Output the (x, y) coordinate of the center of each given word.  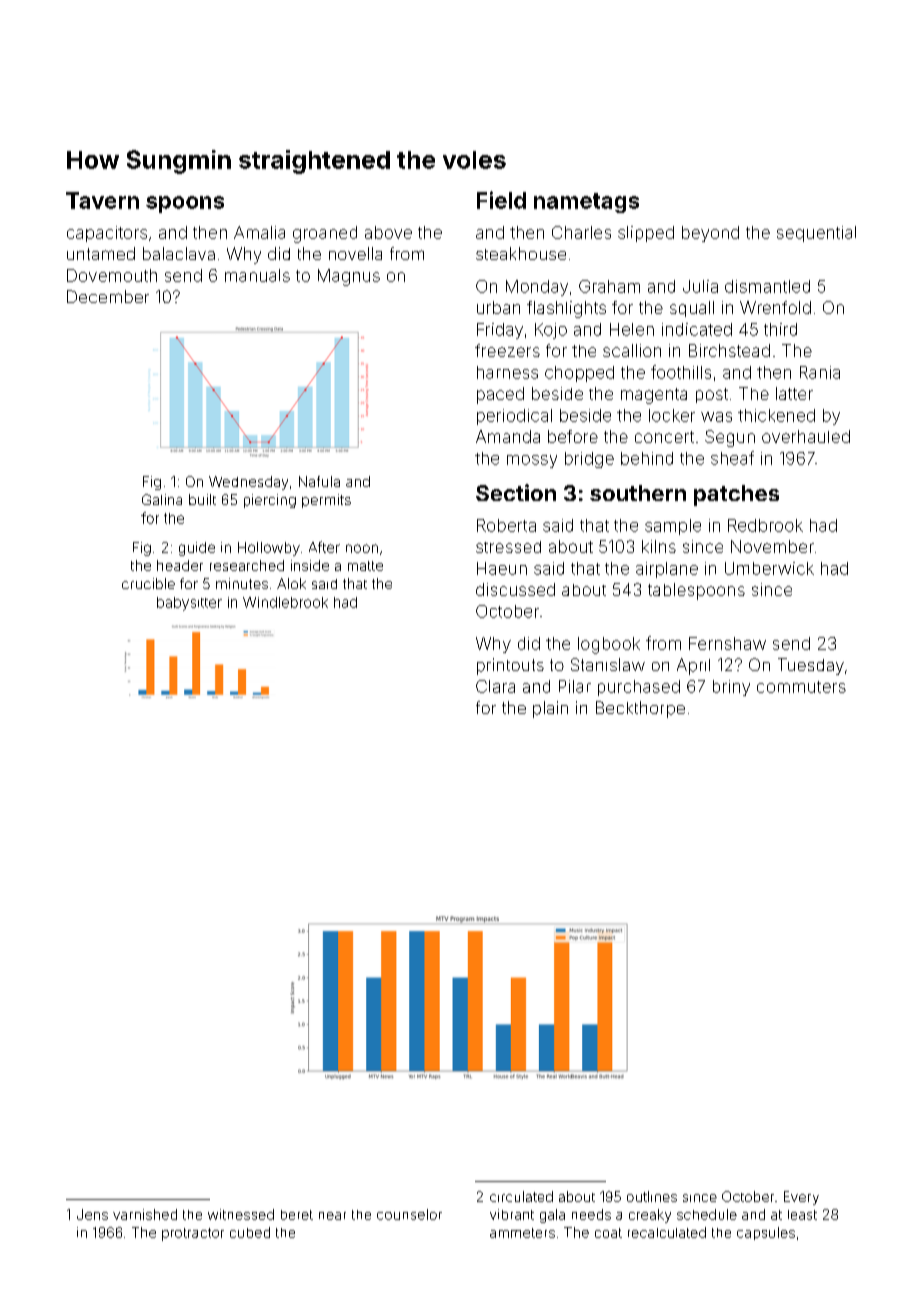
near (332, 1216)
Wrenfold (775, 307)
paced (500, 395)
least (802, 1215)
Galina (162, 499)
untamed (101, 253)
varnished (145, 1214)
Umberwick (769, 568)
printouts (510, 666)
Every (801, 1198)
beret (297, 1215)
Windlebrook (285, 602)
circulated (521, 1196)
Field (501, 200)
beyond (710, 234)
